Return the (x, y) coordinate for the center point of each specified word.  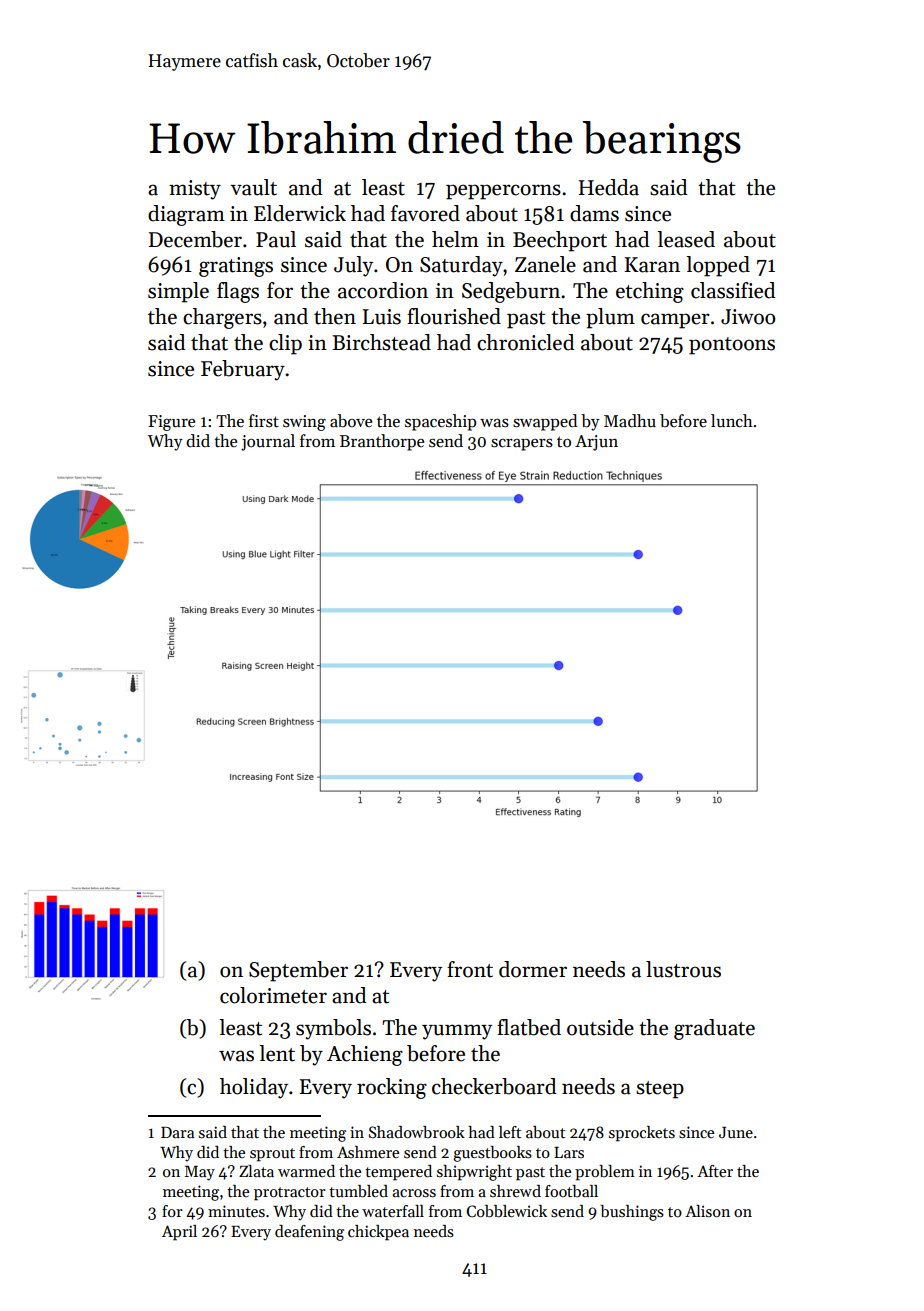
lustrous (683, 969)
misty (195, 190)
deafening (309, 1233)
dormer (533, 969)
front (470, 969)
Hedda (609, 187)
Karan (652, 265)
